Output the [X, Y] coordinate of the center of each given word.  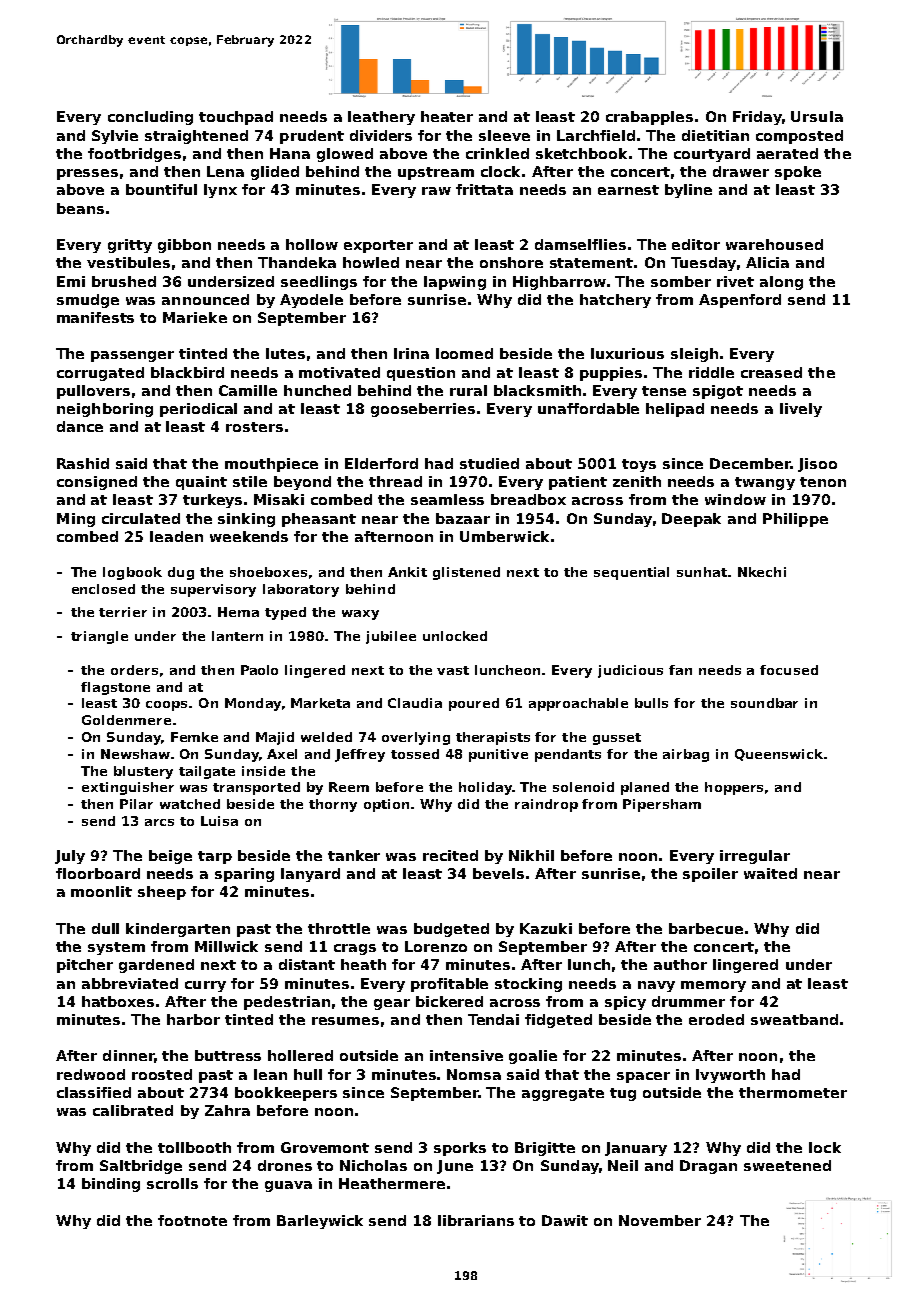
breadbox [528, 499]
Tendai [493, 1019]
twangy [765, 483]
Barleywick [320, 1222]
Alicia [767, 262]
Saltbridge [141, 1167]
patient [578, 483]
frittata [484, 189]
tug [623, 1094]
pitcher [85, 966]
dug [181, 573]
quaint [201, 483]
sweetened [787, 1165]
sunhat [702, 572]
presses [87, 174]
